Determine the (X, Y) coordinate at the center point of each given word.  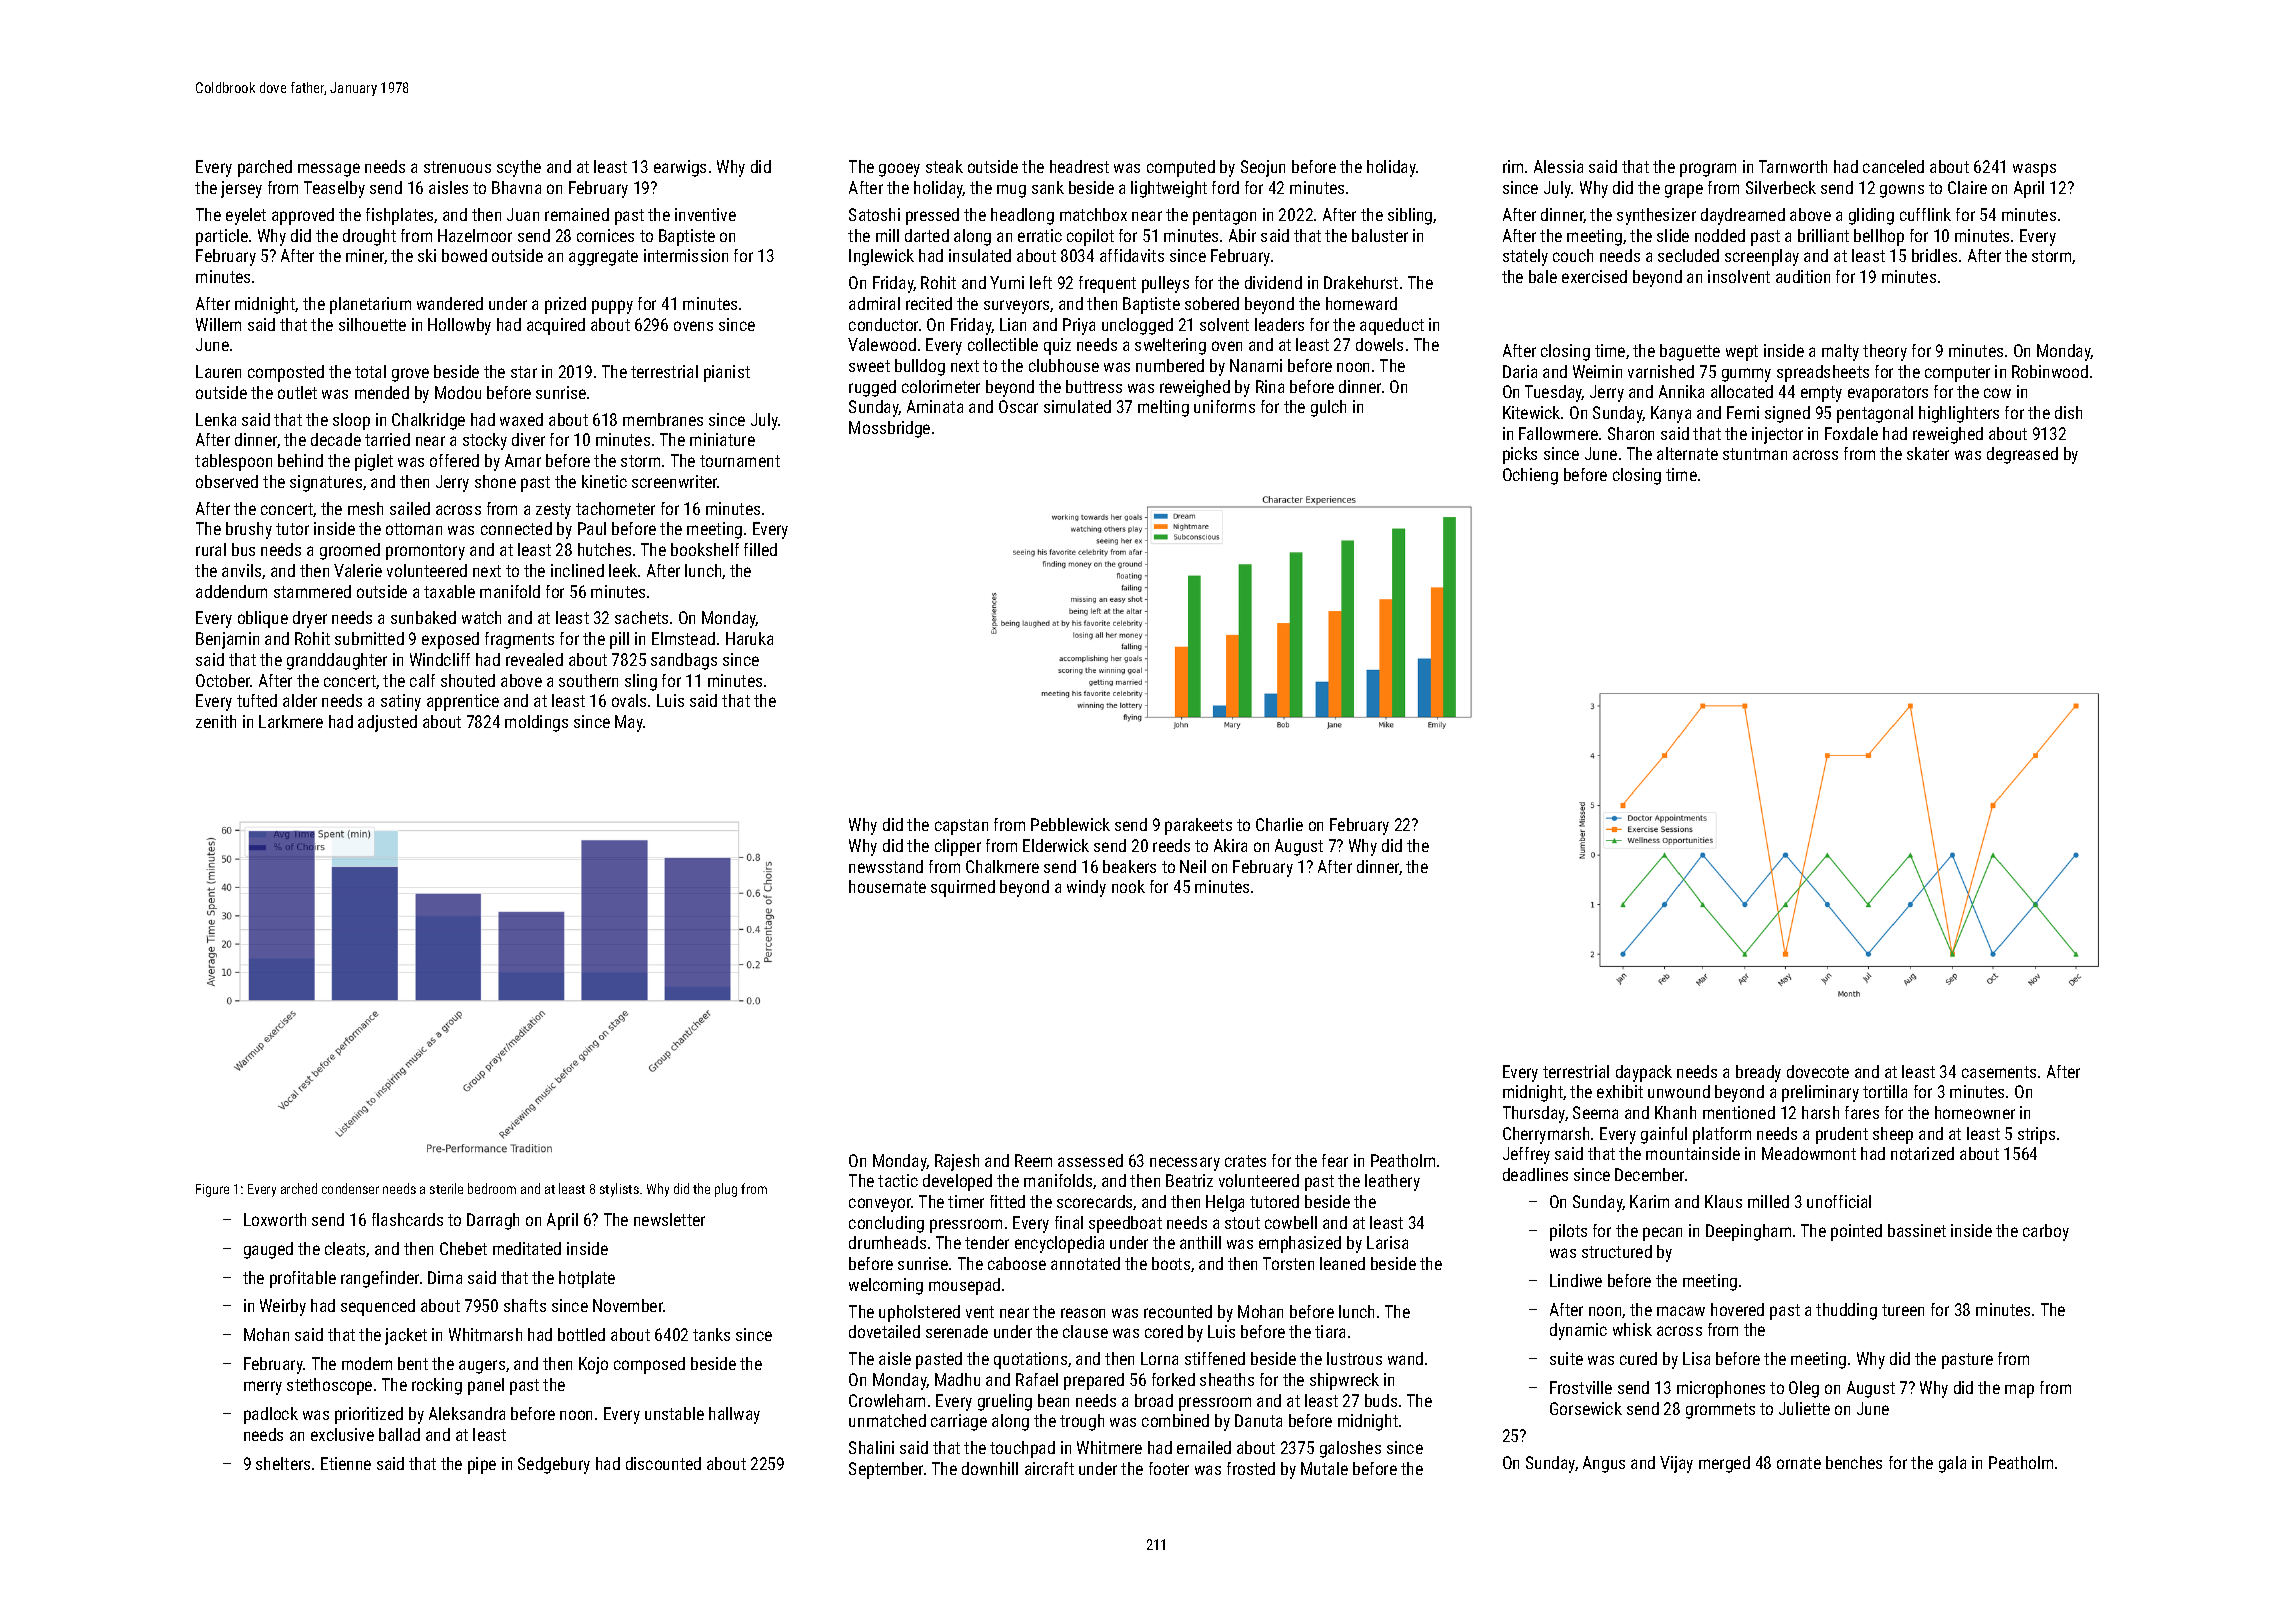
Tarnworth (1793, 166)
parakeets (1198, 826)
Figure (212, 1190)
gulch (1328, 408)
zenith (216, 721)
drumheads (887, 1242)
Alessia (1558, 166)
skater (1928, 453)
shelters (283, 1463)
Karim (1649, 1201)
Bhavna (516, 187)
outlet (297, 392)
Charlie (1279, 824)
